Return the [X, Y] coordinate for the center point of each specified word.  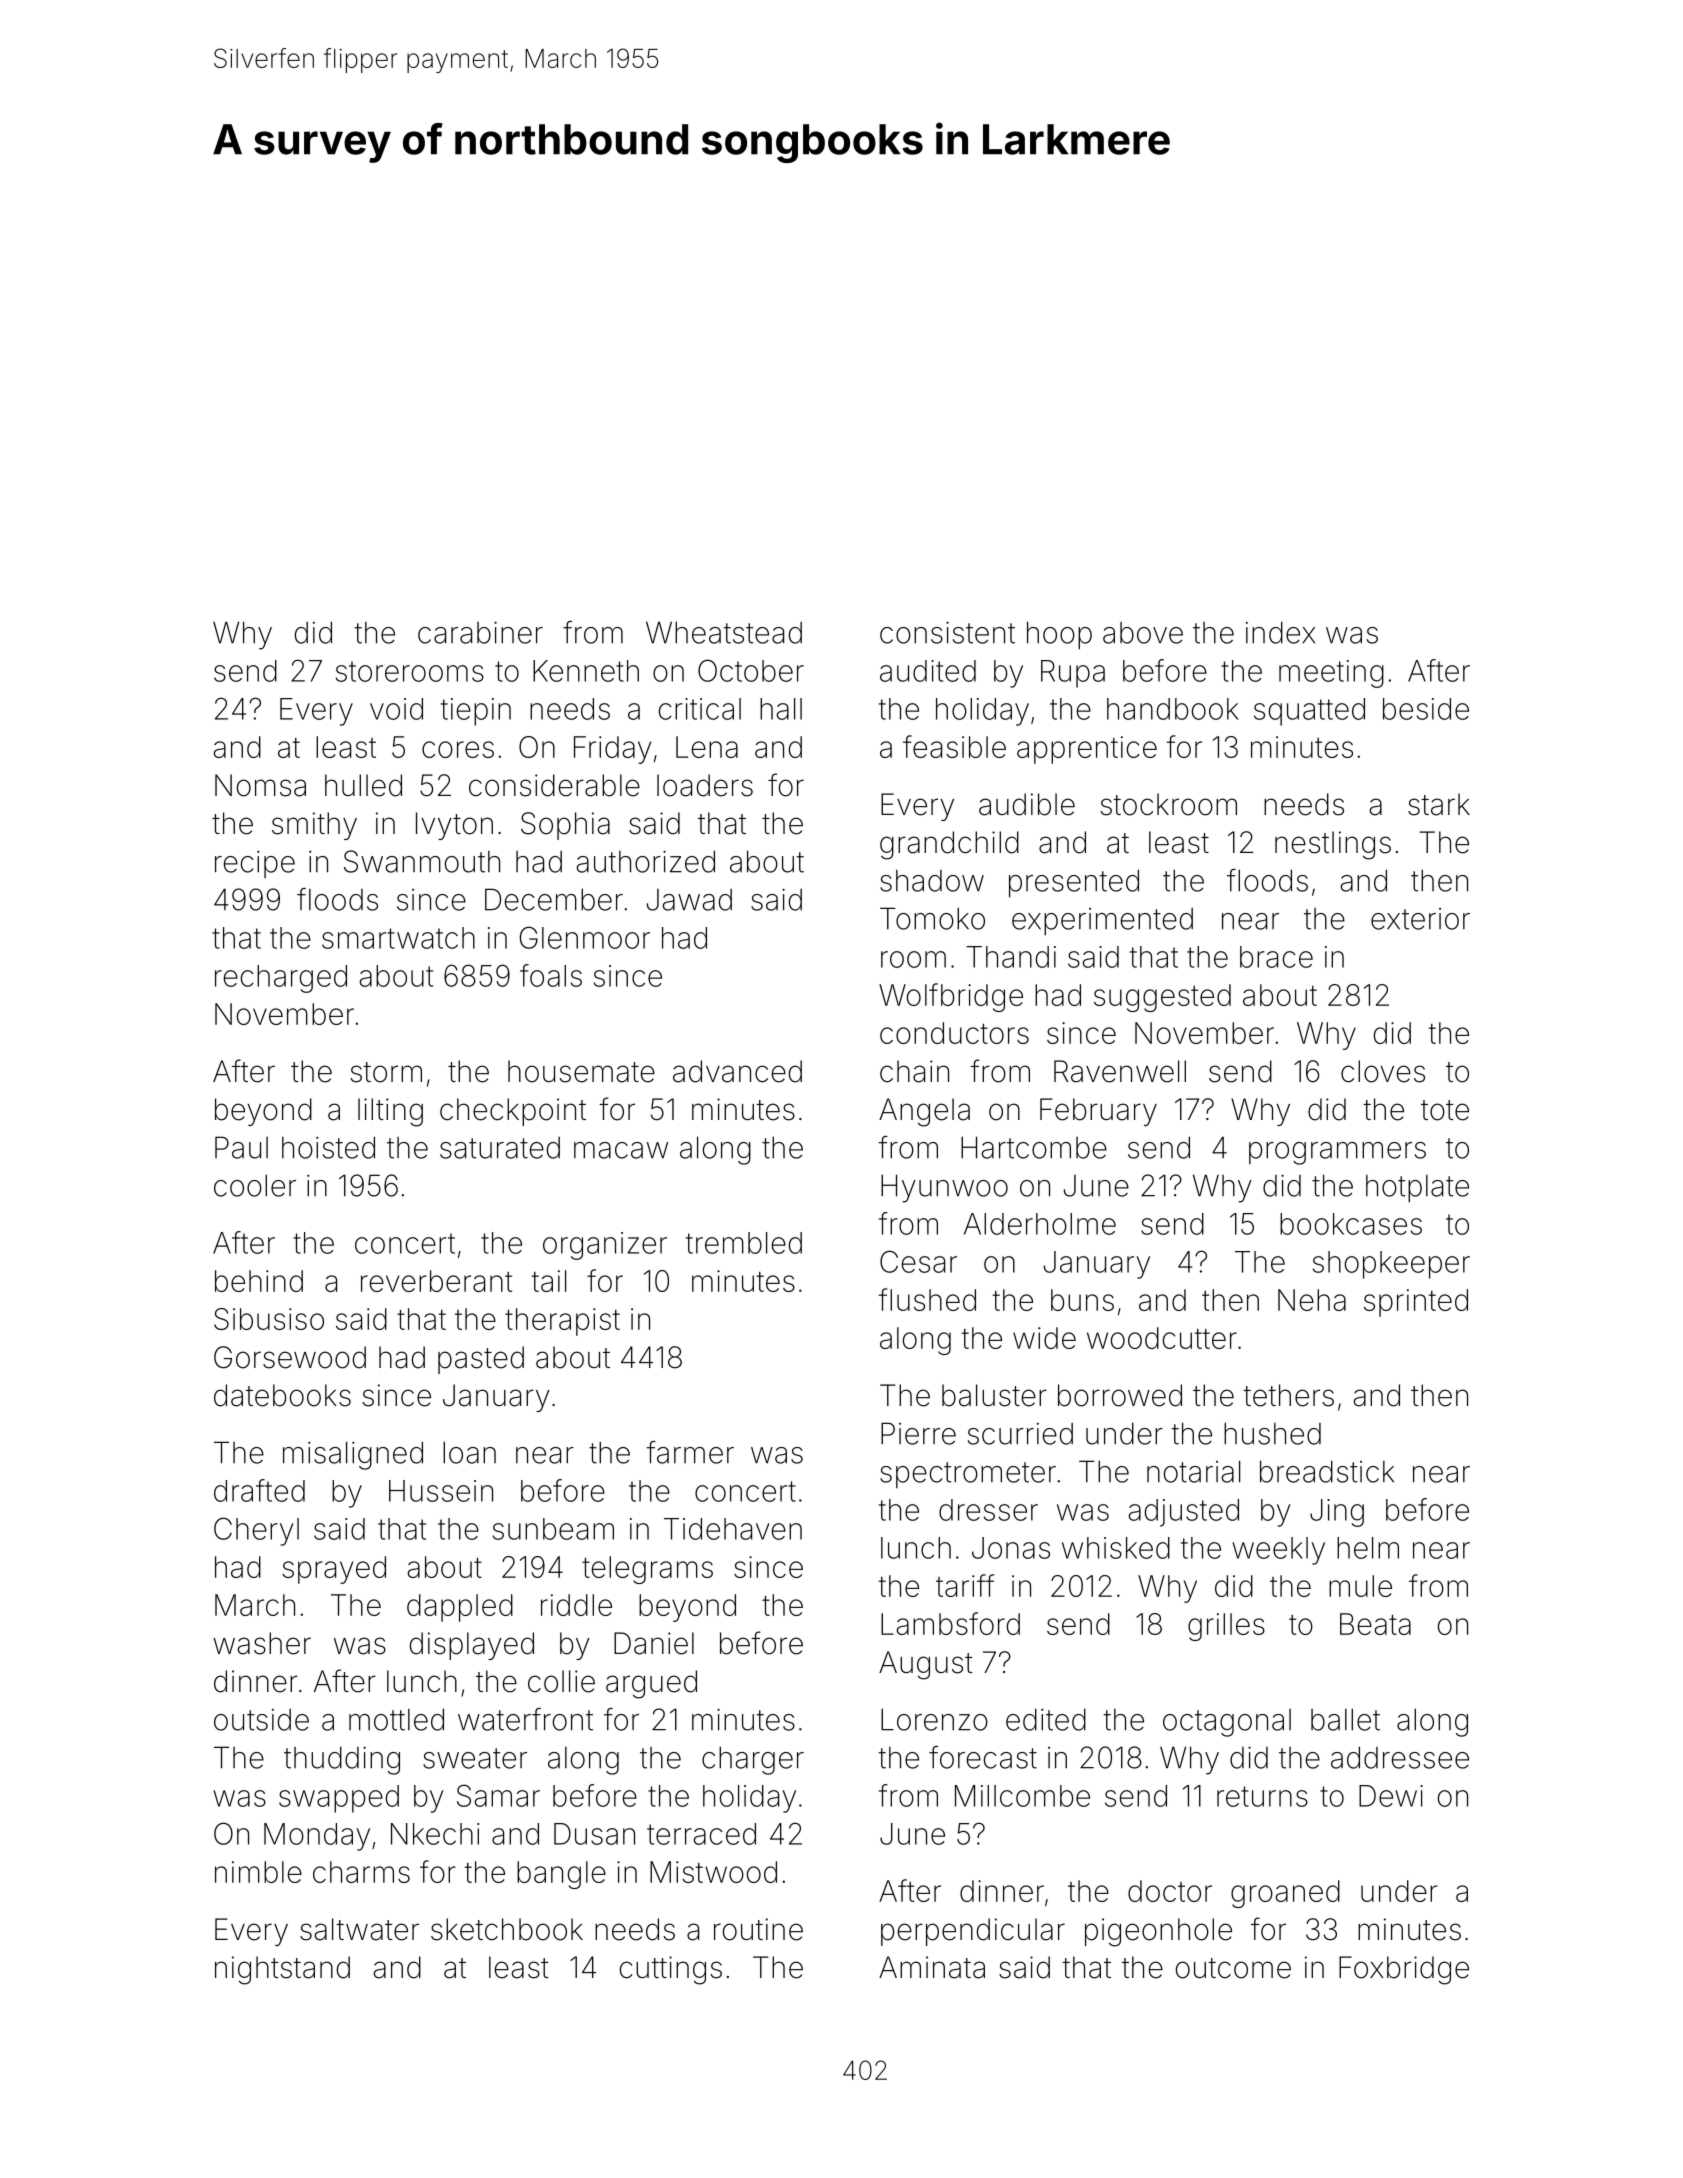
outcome [1233, 1968]
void [396, 709]
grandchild [949, 845]
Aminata [932, 1967]
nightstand [282, 1970]
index [1280, 632]
